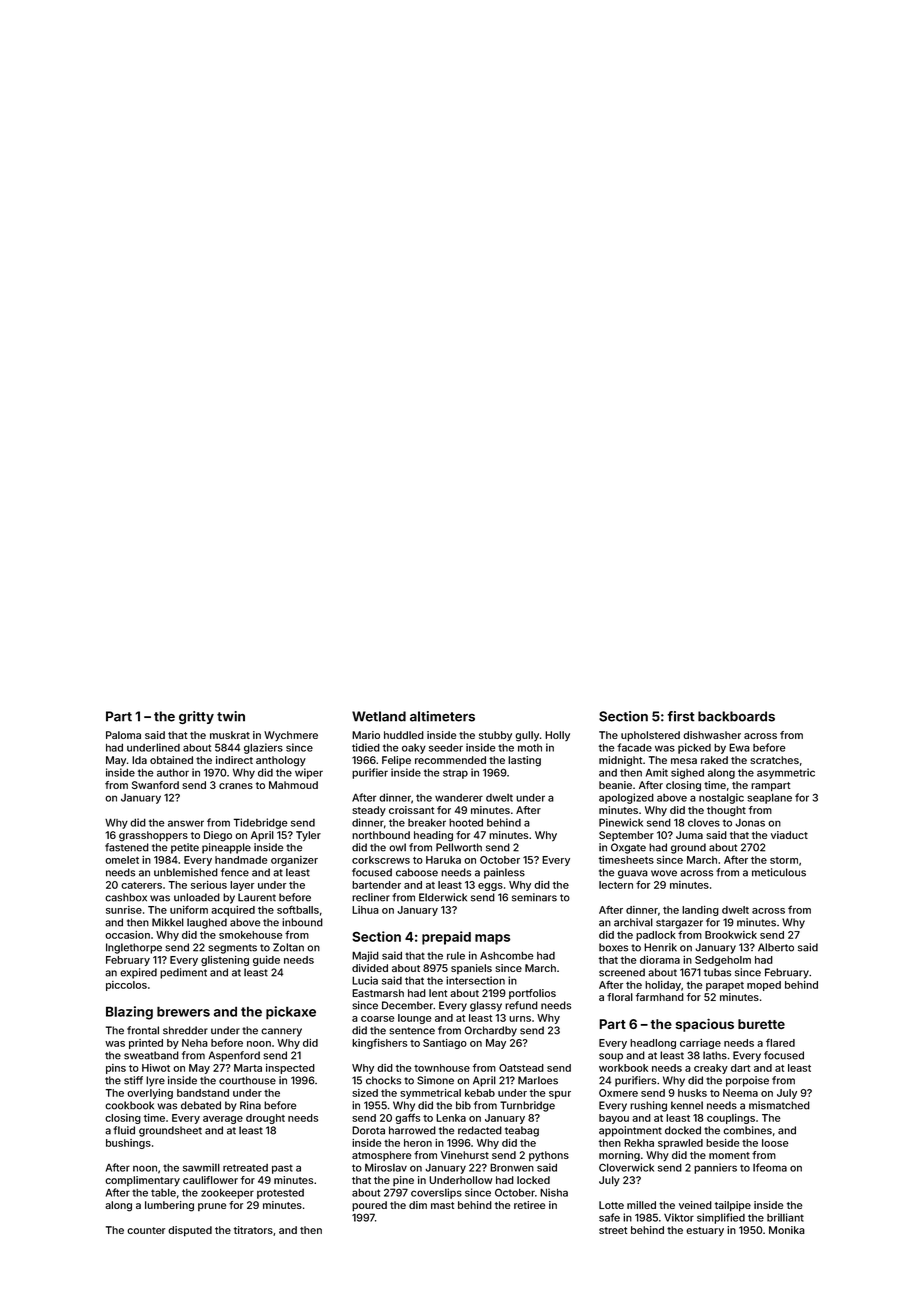 The width and height of the image is (924, 1308). What do you see at coordinates (459, 847) in the image?
I see `Pellworth` at bounding box center [459, 847].
